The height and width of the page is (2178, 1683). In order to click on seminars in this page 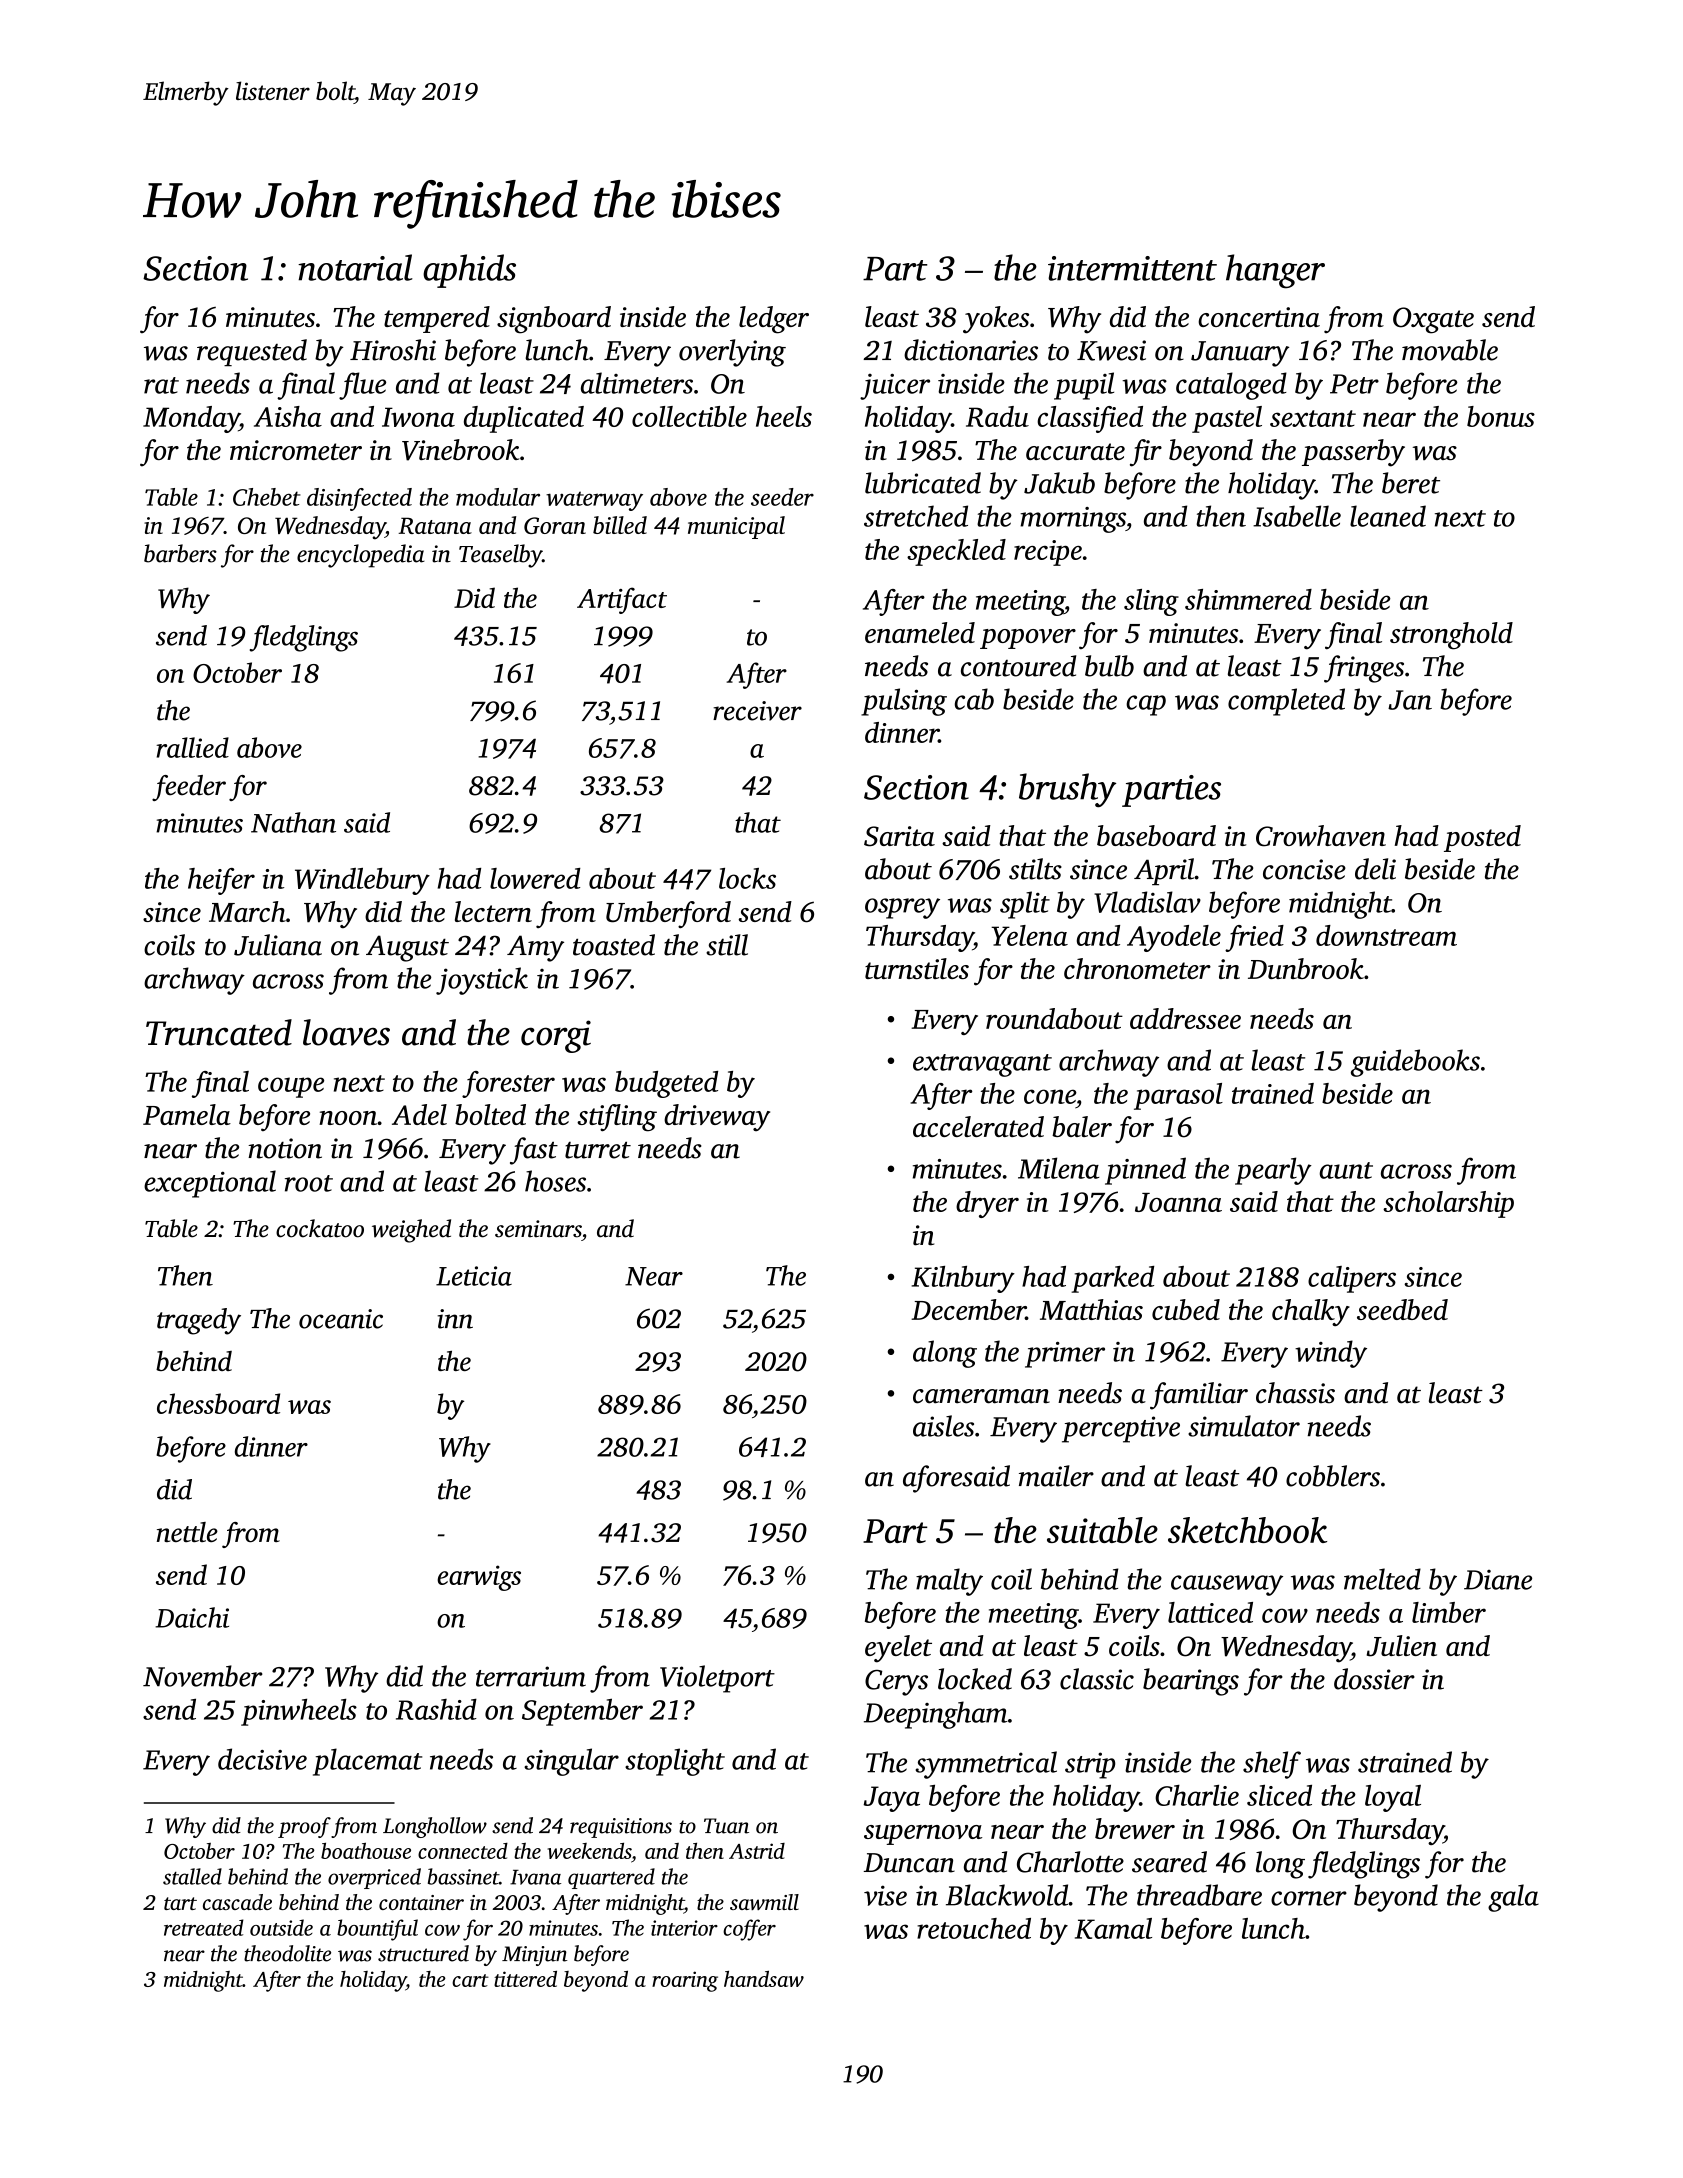, I will do `click(538, 1229)`.
